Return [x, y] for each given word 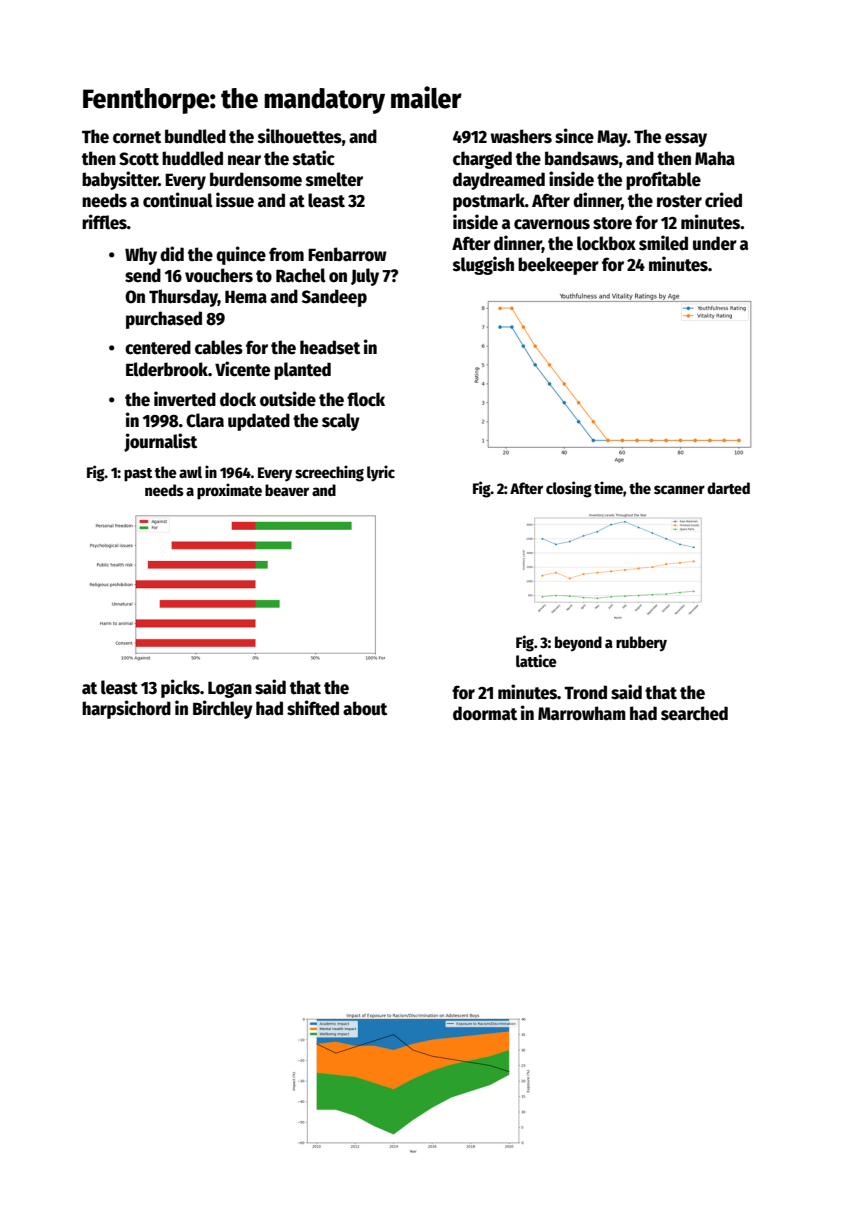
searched [694, 713]
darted [728, 488]
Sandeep [334, 298]
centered [158, 347]
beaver [287, 490]
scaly [341, 422]
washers [521, 136]
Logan [230, 689]
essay [686, 140]
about [365, 708]
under [715, 243]
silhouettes [300, 136]
